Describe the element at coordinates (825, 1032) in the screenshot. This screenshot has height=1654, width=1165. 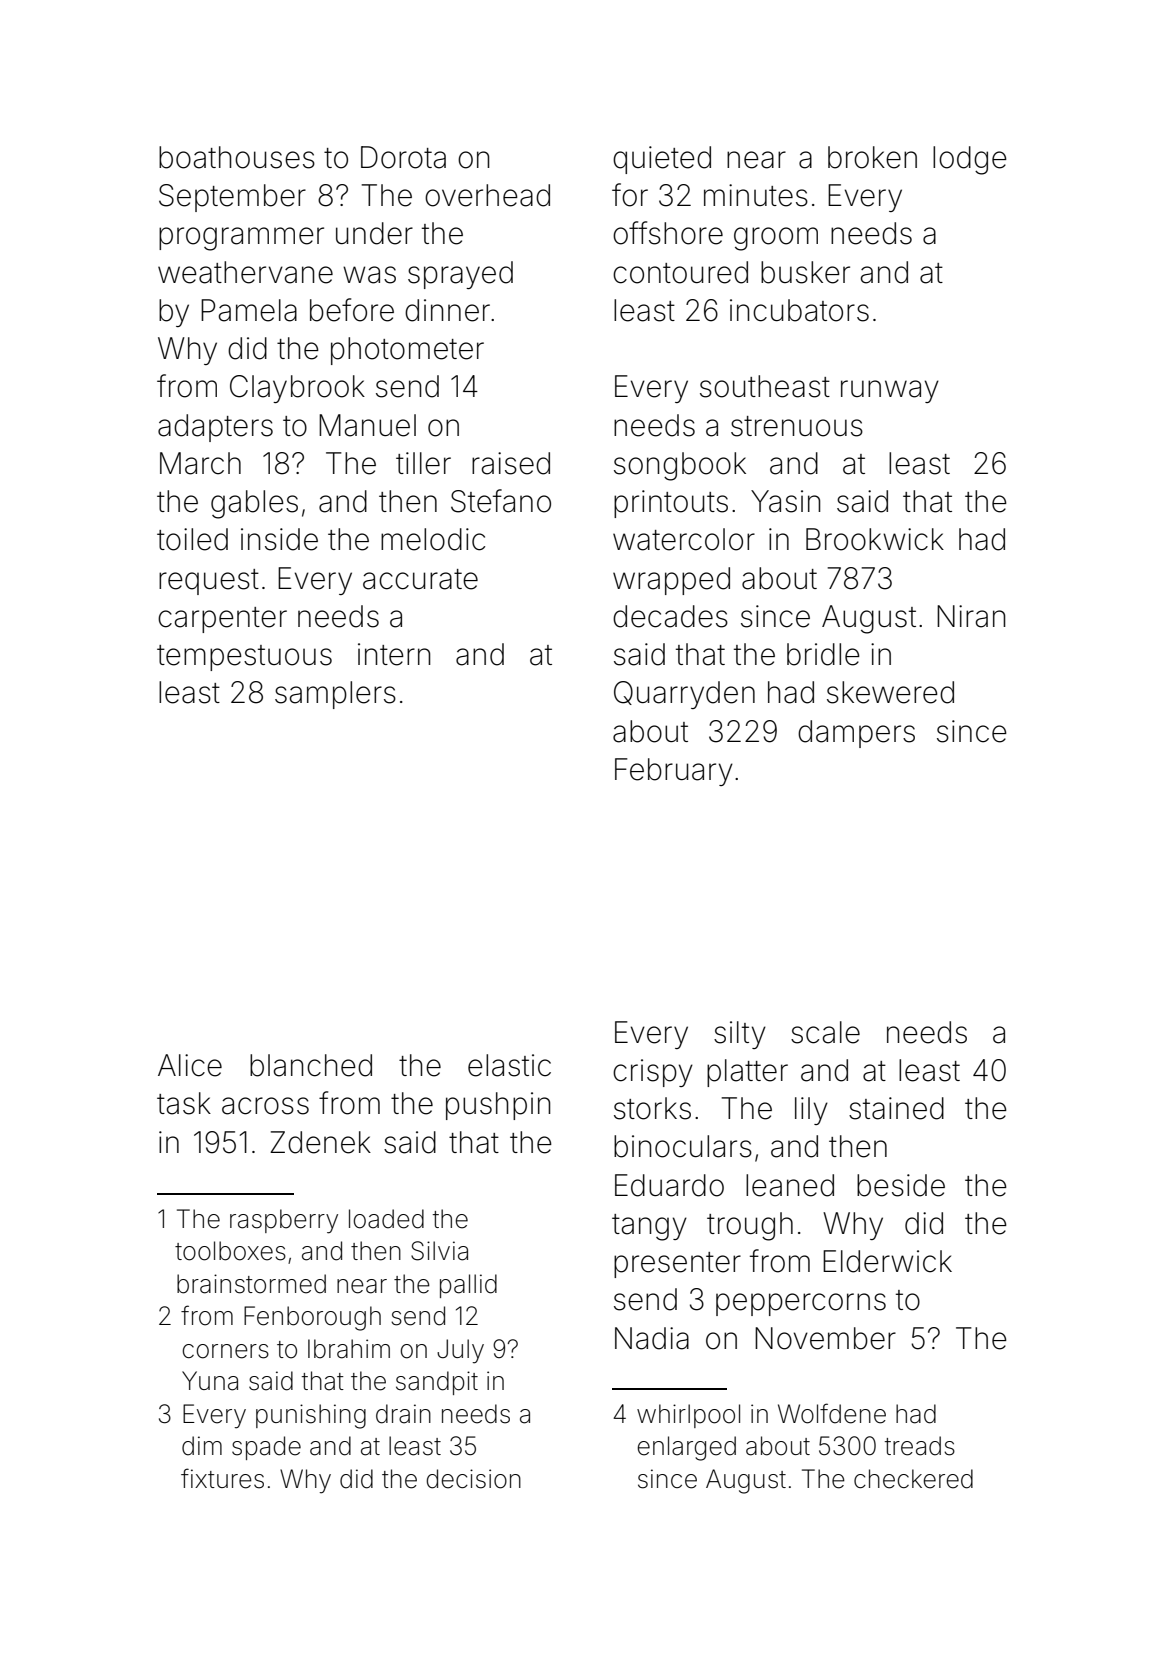
I see `scale` at that location.
